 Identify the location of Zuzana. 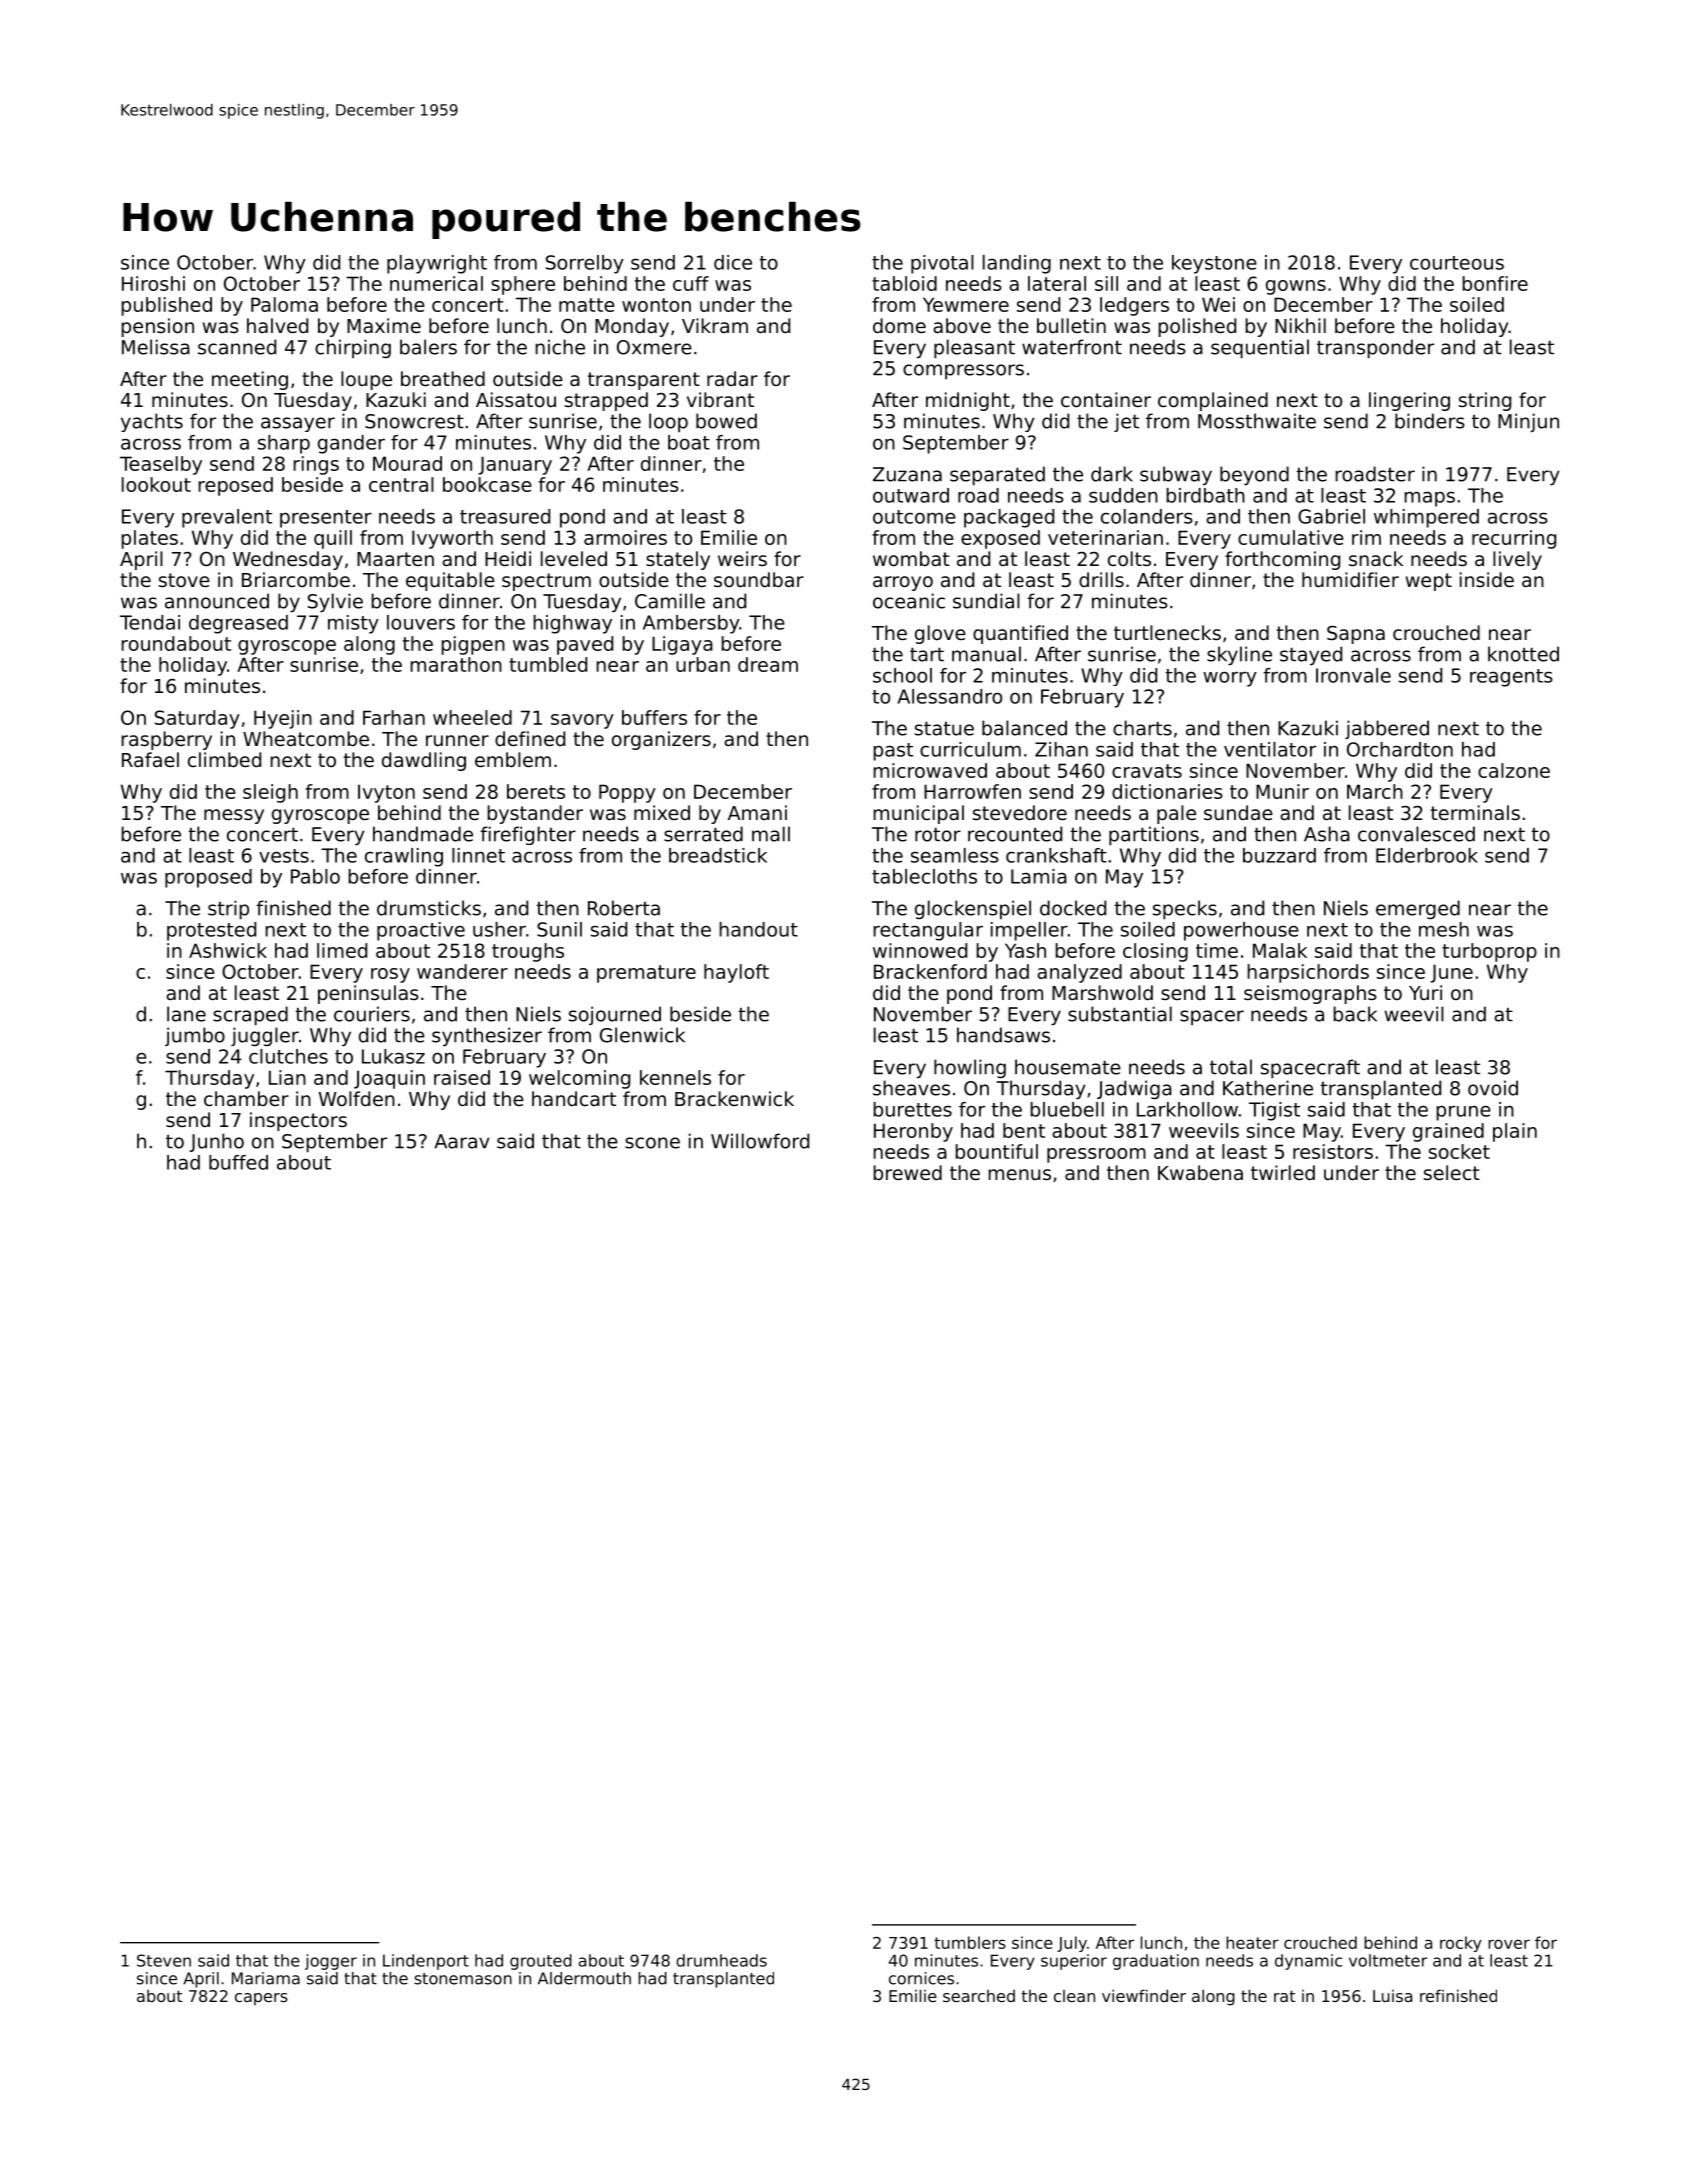
(907, 474).
